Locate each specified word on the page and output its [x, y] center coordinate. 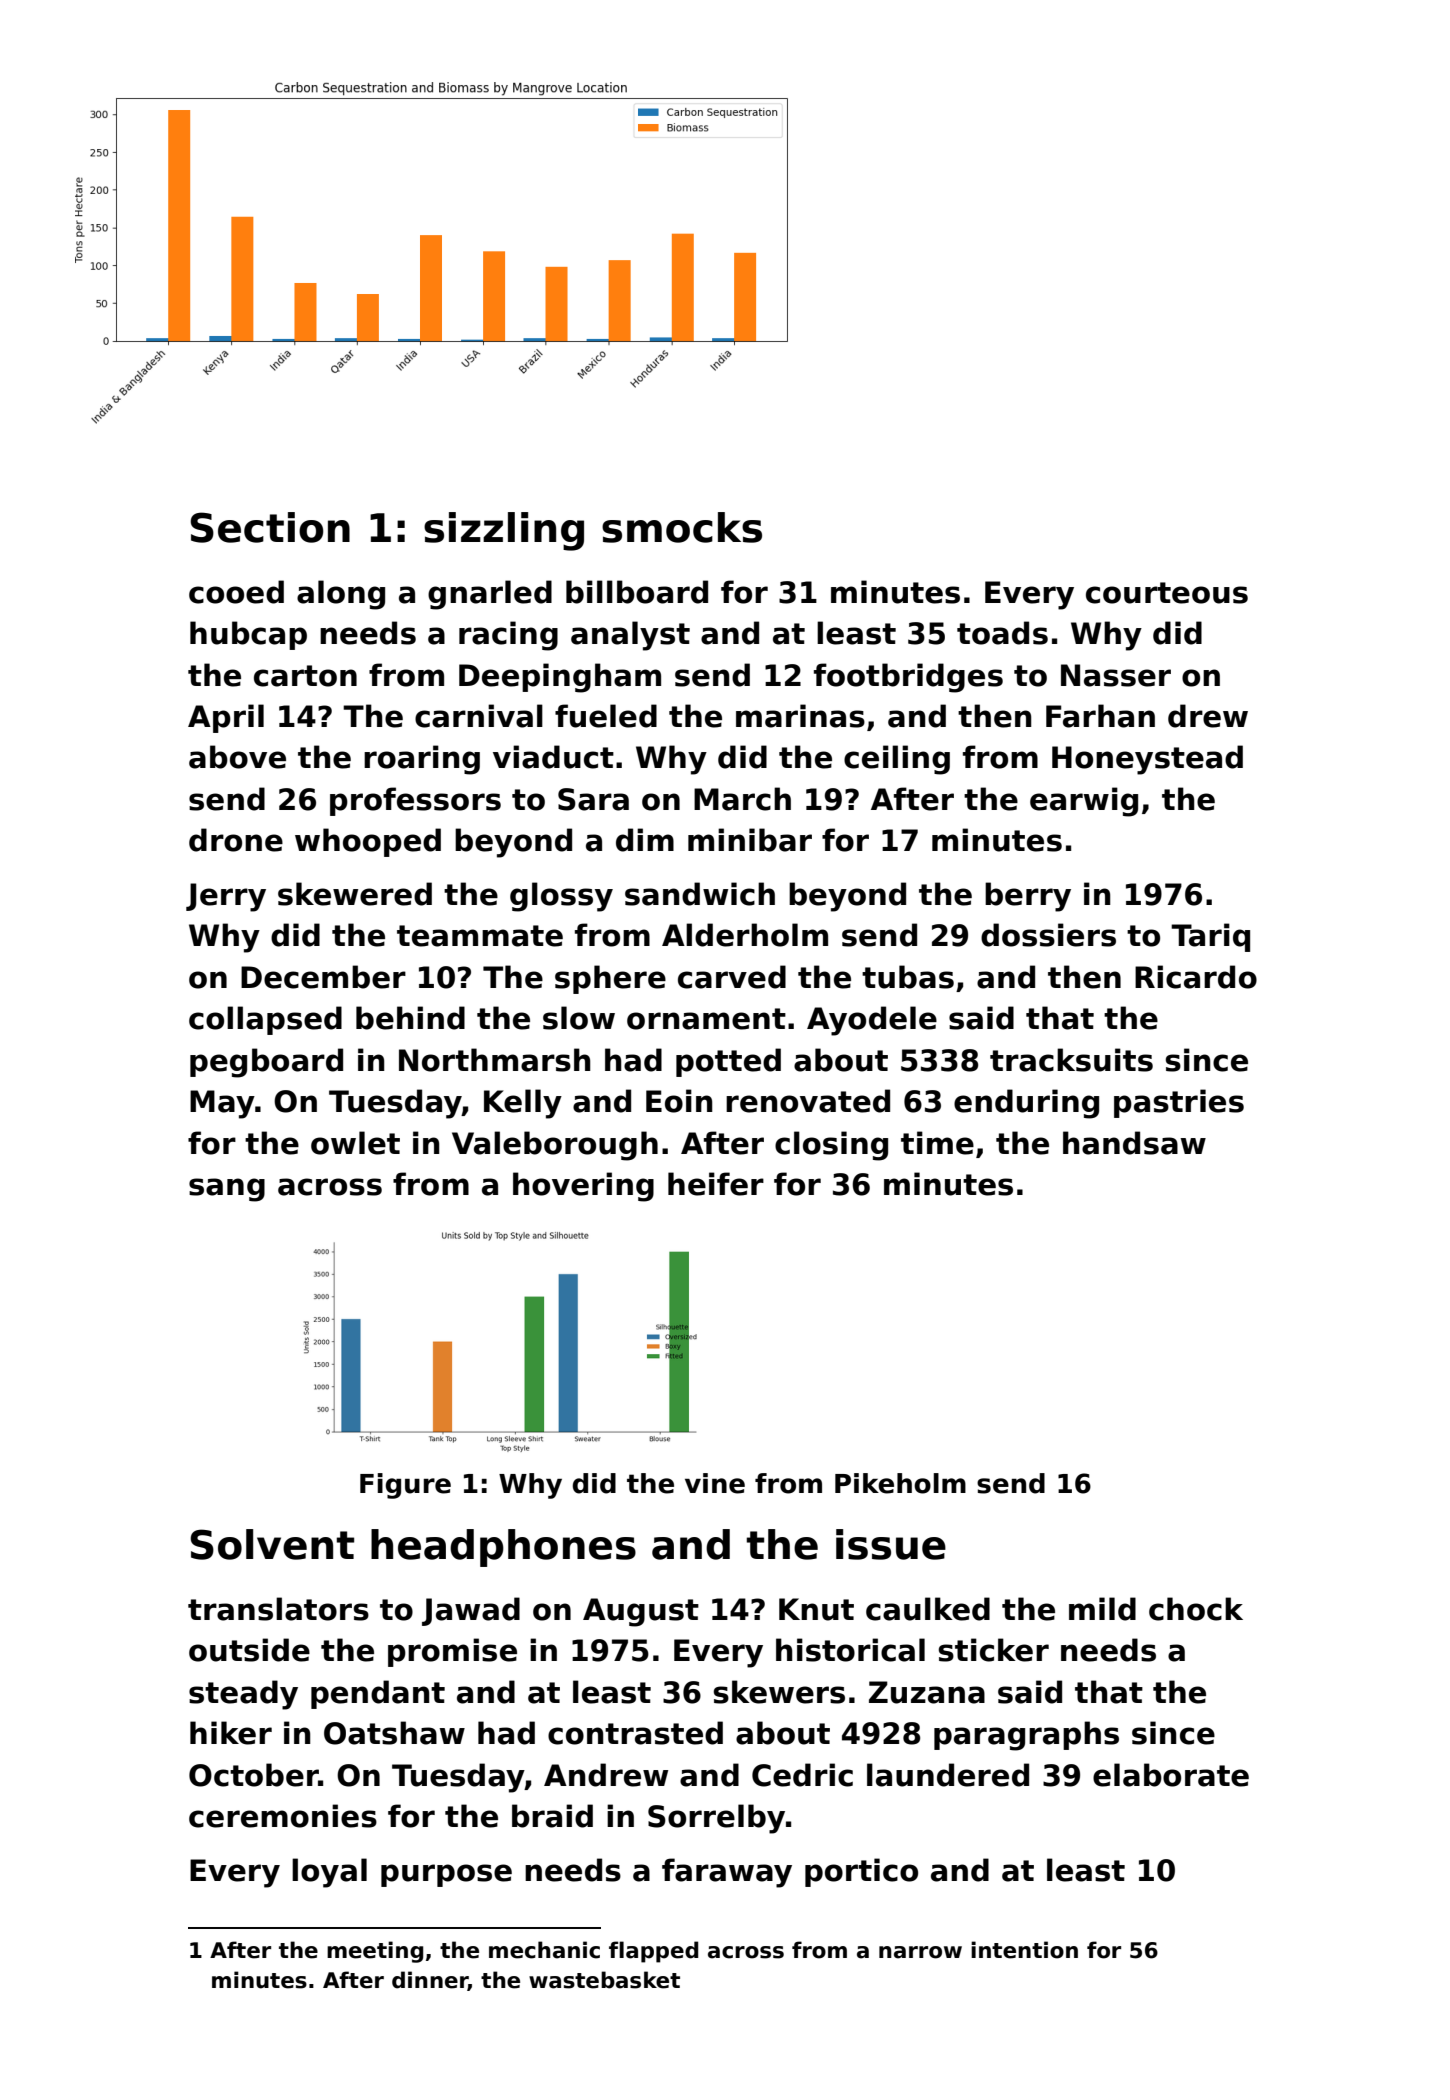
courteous [1167, 593]
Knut [816, 1609]
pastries [1179, 1103]
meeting [375, 1952]
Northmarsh [495, 1060]
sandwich [700, 894]
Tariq [1210, 937]
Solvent [272, 1544]
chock [1196, 1609]
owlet [355, 1143]
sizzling [504, 531]
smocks [682, 527]
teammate [480, 936]
